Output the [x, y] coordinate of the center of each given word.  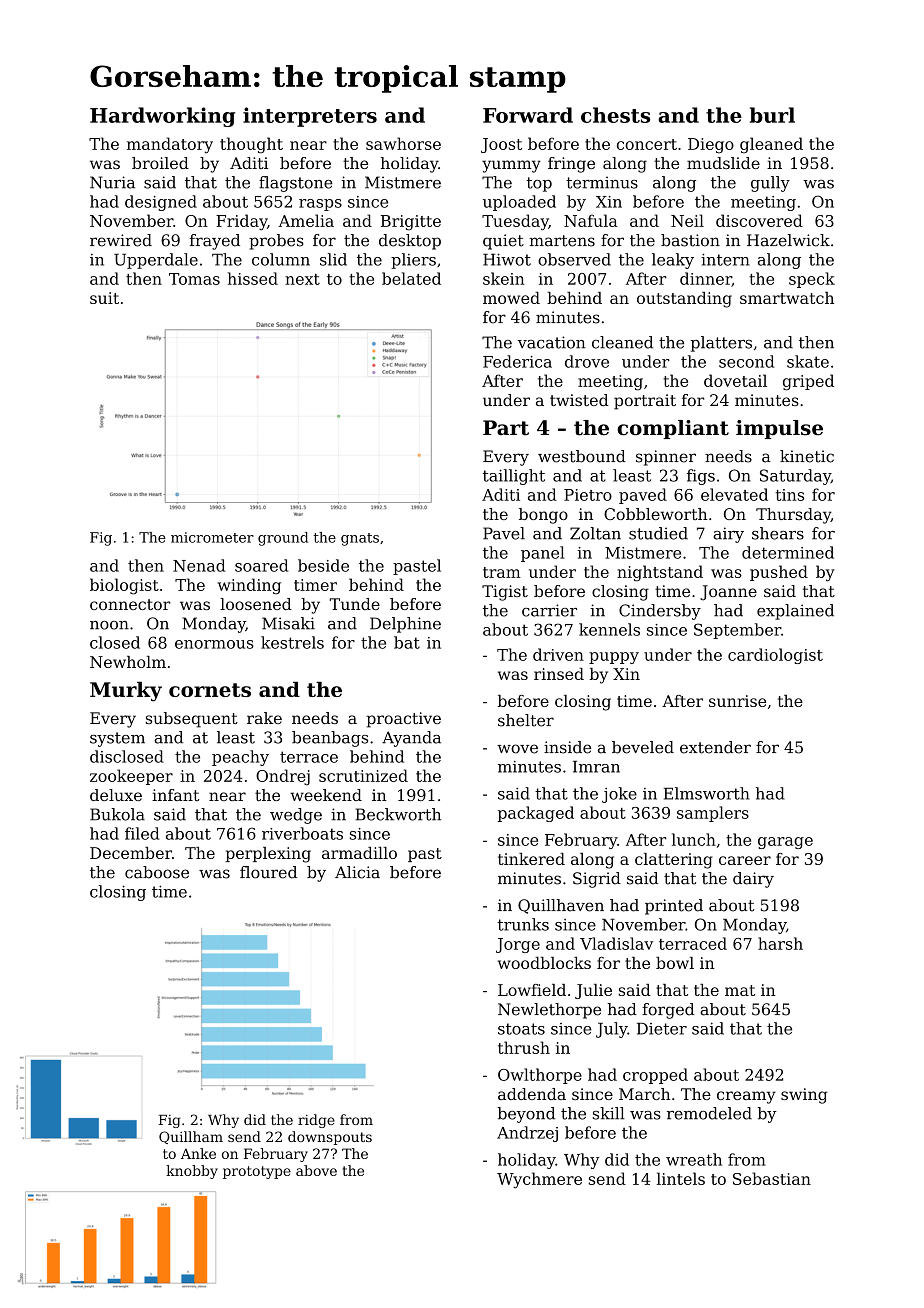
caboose [157, 872]
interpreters [310, 117]
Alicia [357, 872]
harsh [780, 943]
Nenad [199, 565]
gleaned [771, 145]
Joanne [728, 593]
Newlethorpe [549, 1011]
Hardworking [162, 117]
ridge [316, 1121]
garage [785, 843]
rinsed [559, 674]
